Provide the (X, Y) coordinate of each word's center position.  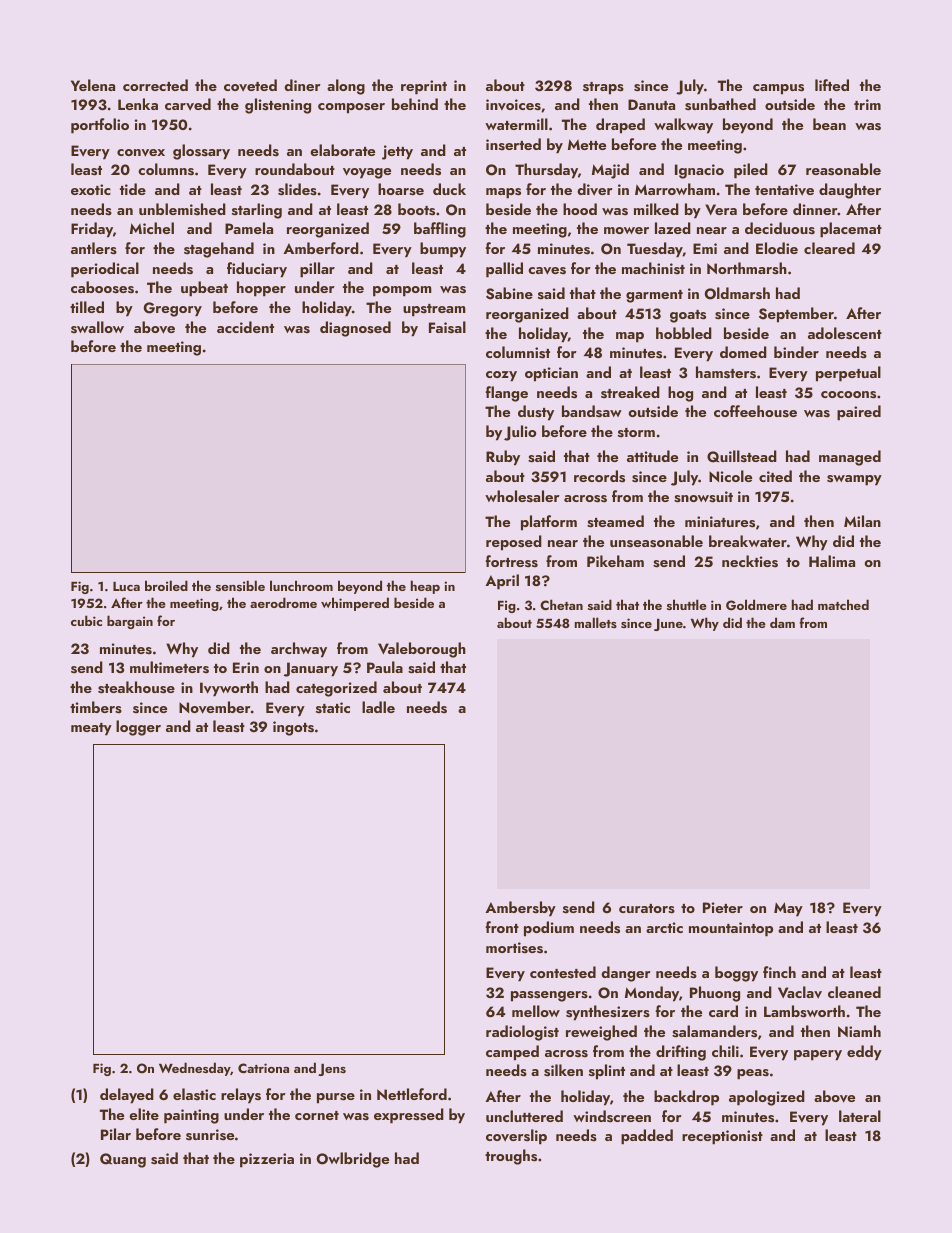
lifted (832, 85)
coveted (250, 85)
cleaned (854, 992)
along (346, 87)
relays (241, 1096)
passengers (549, 996)
